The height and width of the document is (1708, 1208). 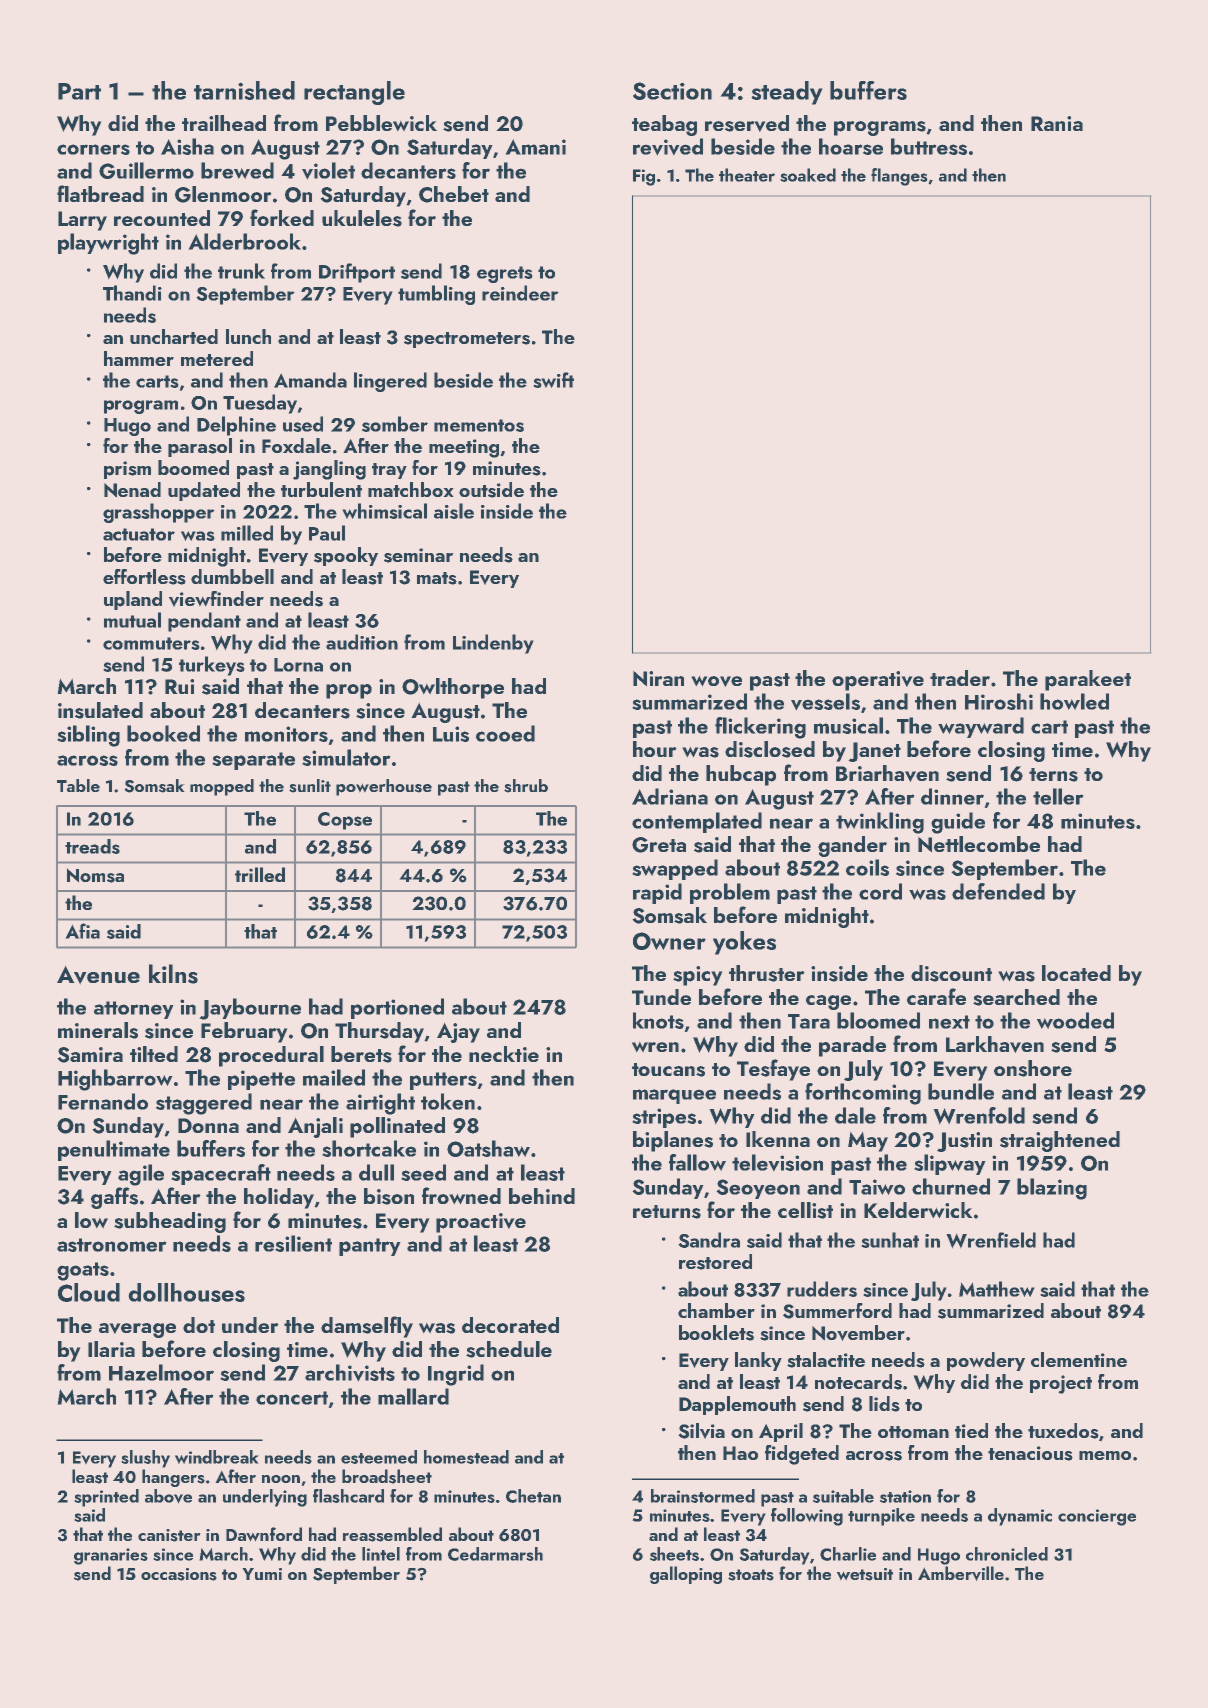 What do you see at coordinates (1097, 1517) in the document?
I see `concierge` at bounding box center [1097, 1517].
